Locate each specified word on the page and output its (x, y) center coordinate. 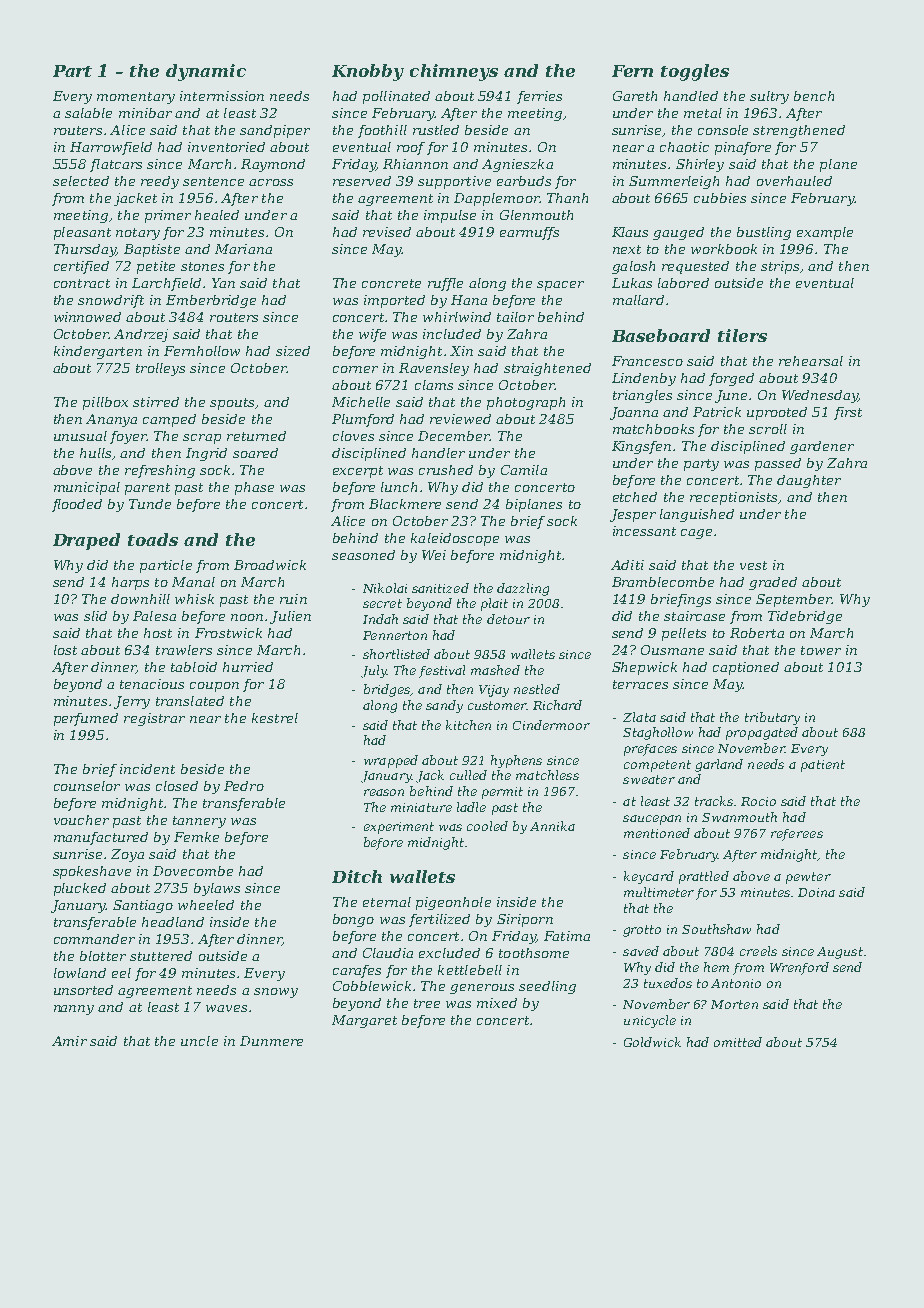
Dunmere (271, 1041)
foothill (382, 131)
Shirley (700, 165)
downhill (140, 599)
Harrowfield (111, 148)
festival (442, 671)
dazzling (523, 589)
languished (697, 515)
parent (147, 489)
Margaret (364, 1021)
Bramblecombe (663, 582)
